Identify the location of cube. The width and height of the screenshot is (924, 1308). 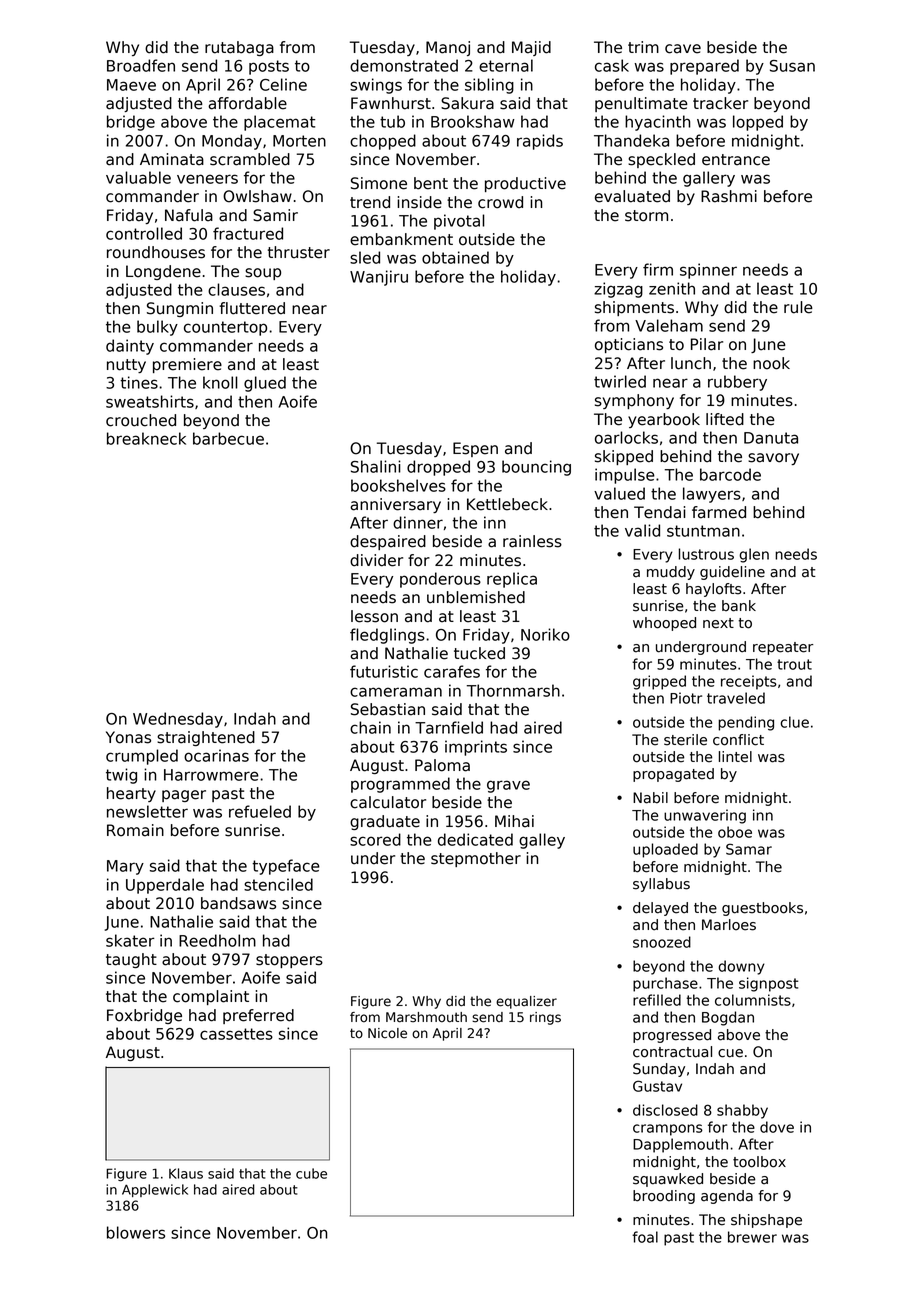
(311, 1173).
